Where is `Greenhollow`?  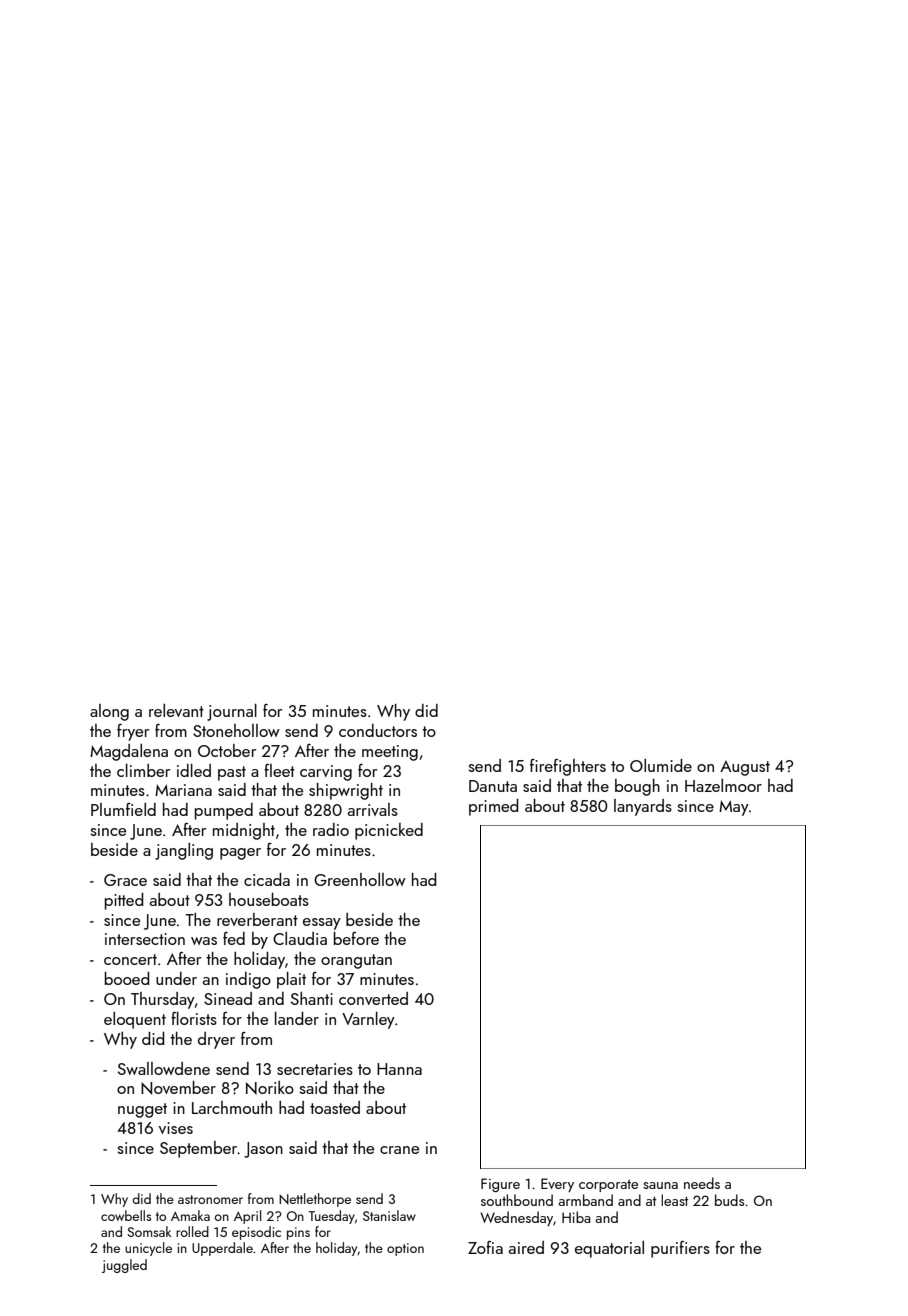
Greenhollow is located at coordinates (360, 879).
